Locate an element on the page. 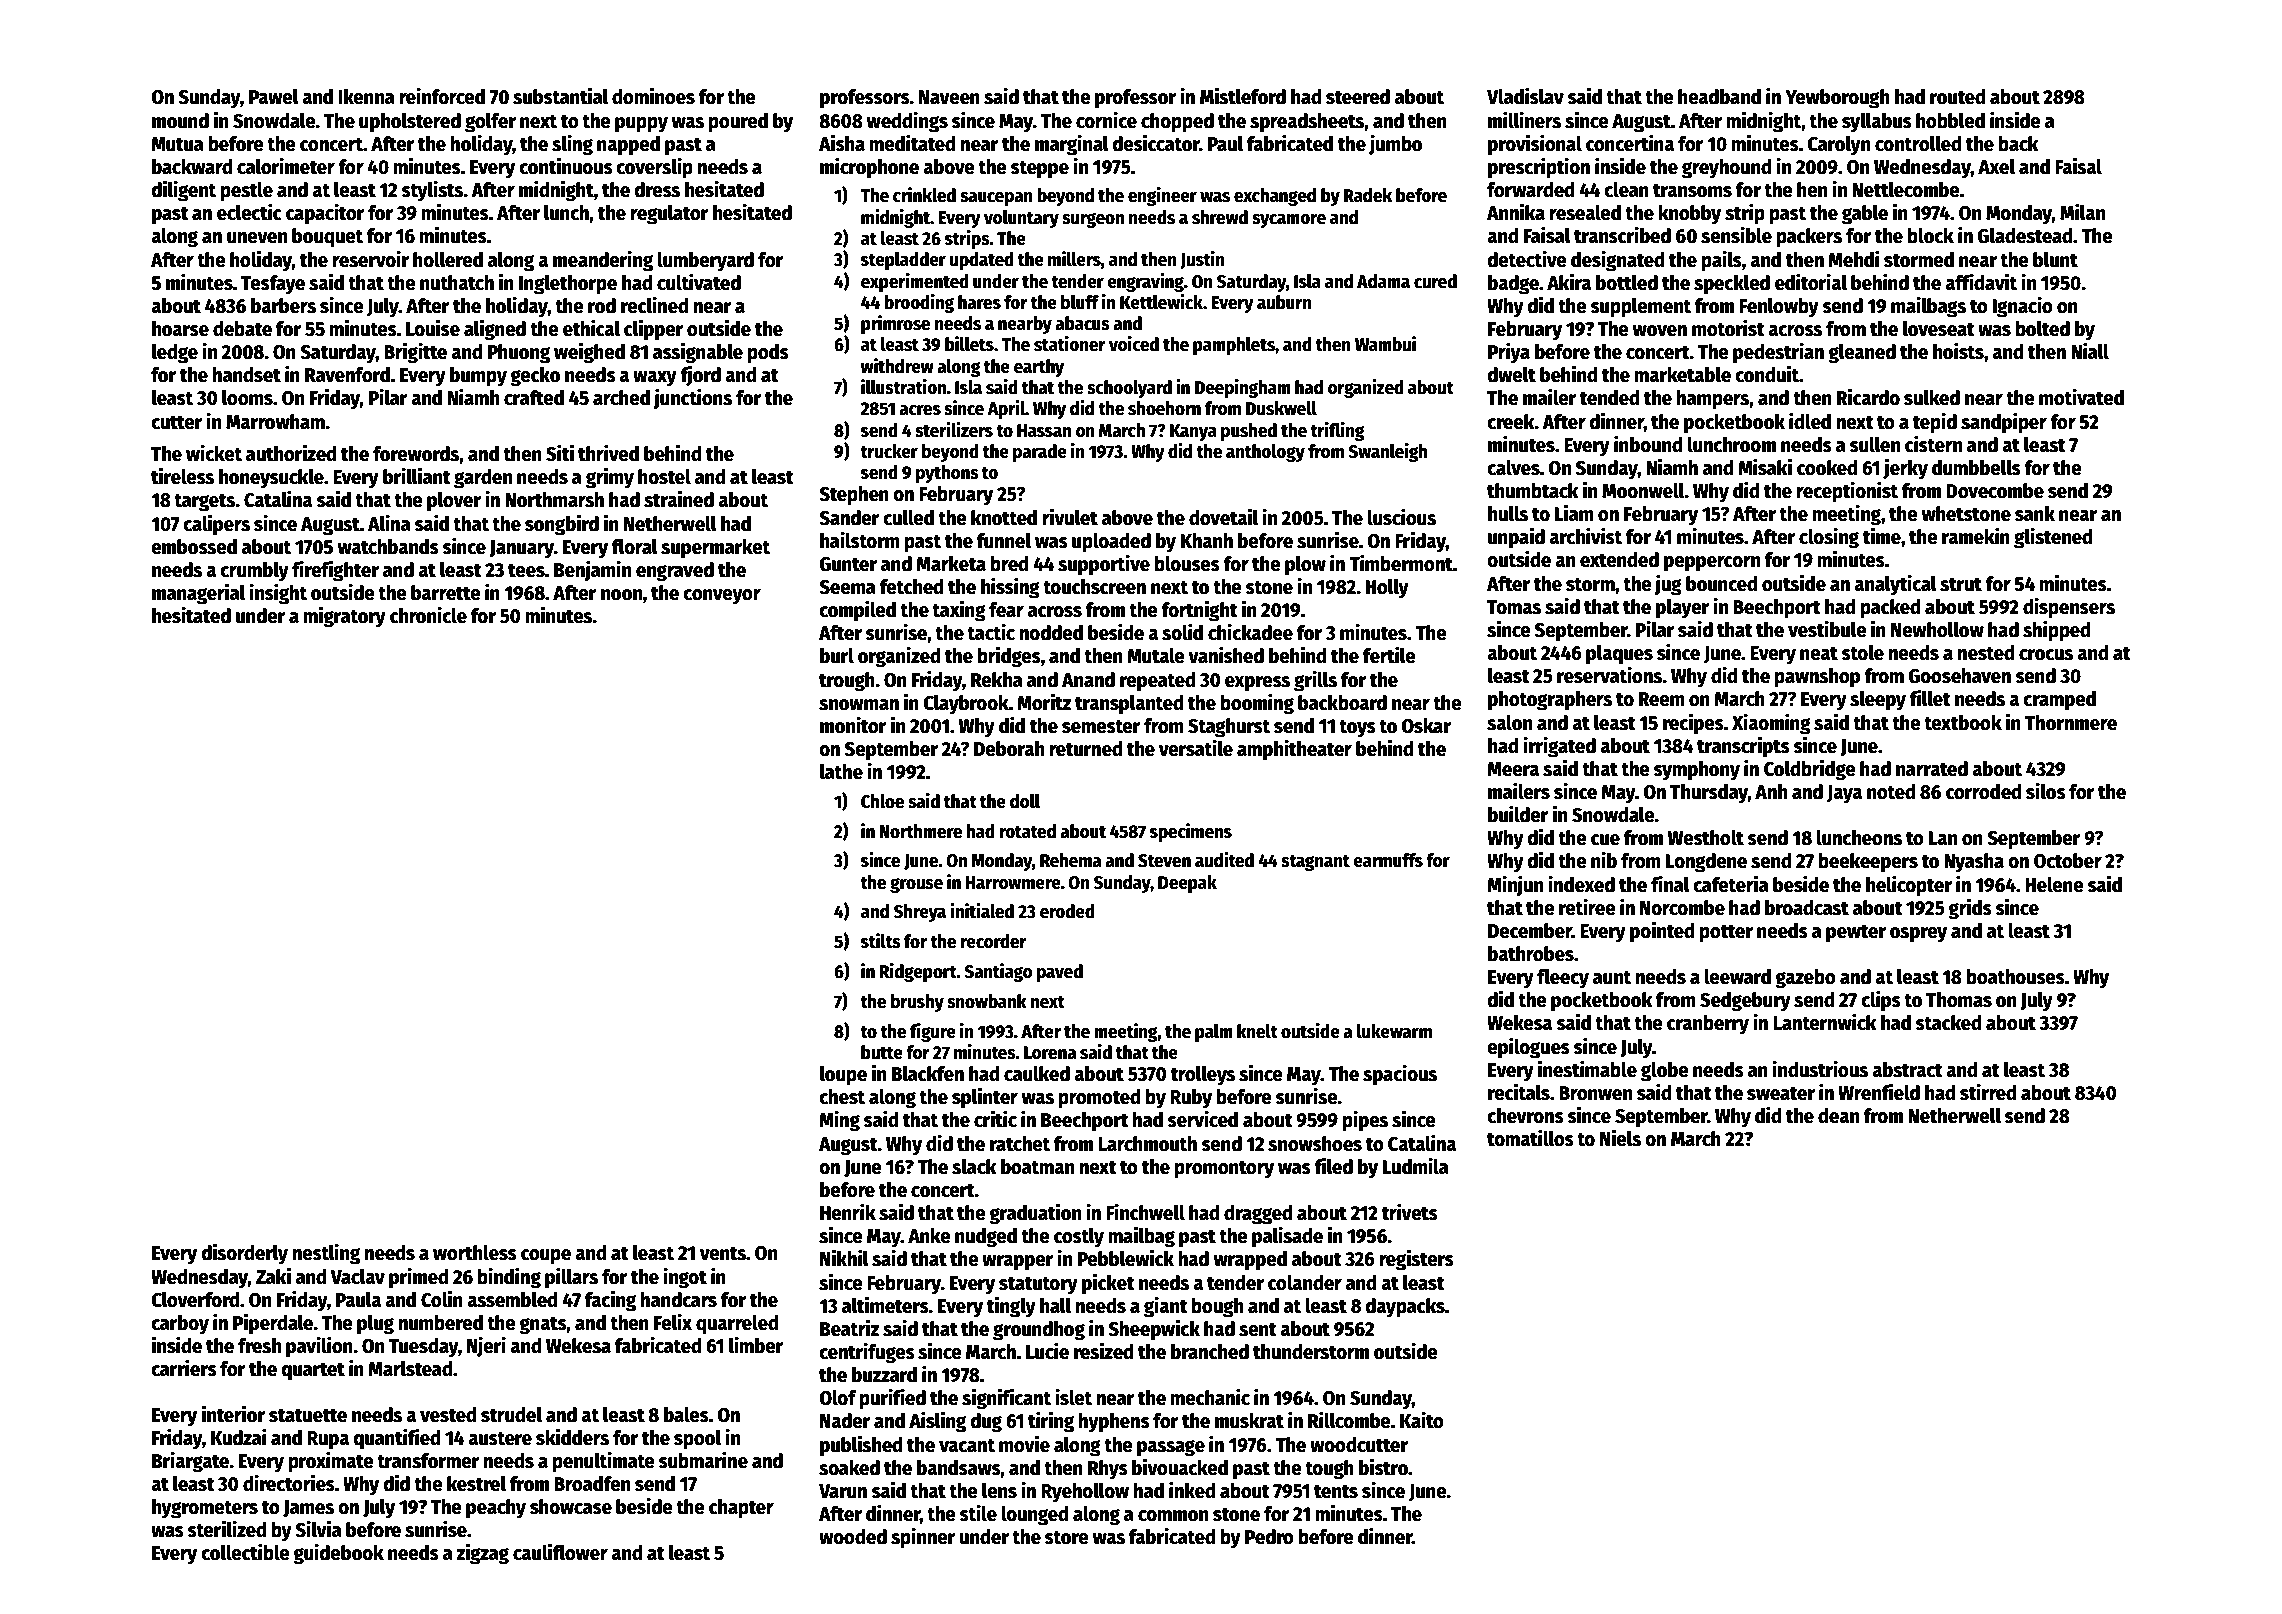 The width and height of the image is (2282, 1614). insight is located at coordinates (278, 594).
